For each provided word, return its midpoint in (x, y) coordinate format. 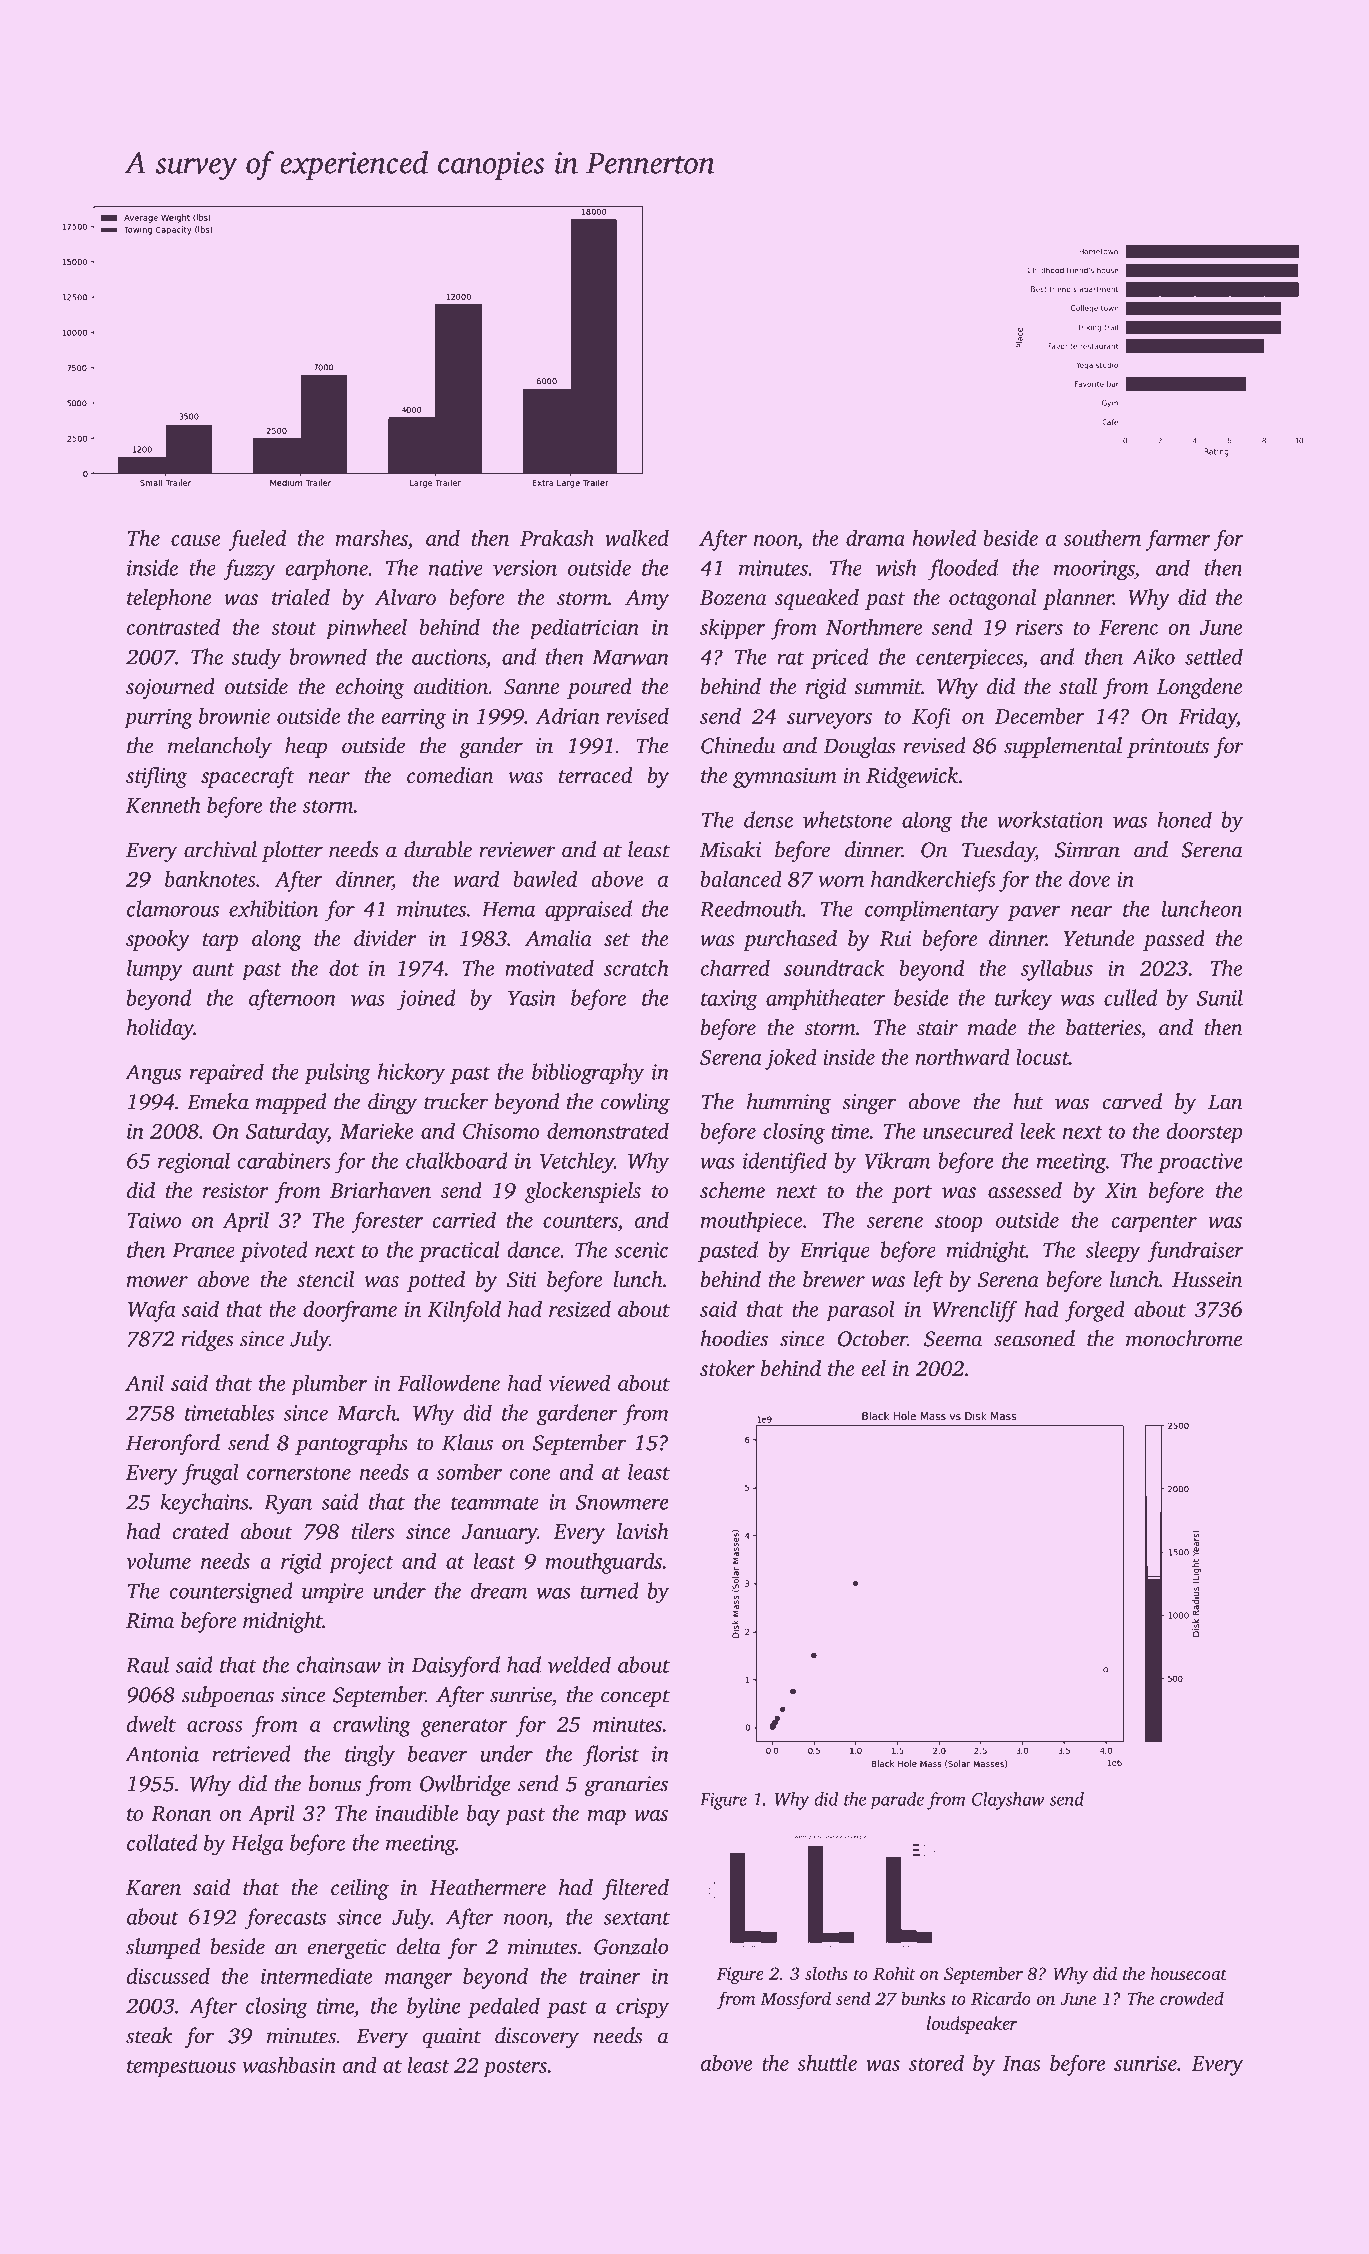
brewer (834, 1279)
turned (609, 1590)
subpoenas (228, 1696)
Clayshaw (1008, 1801)
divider (385, 938)
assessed (1025, 1190)
